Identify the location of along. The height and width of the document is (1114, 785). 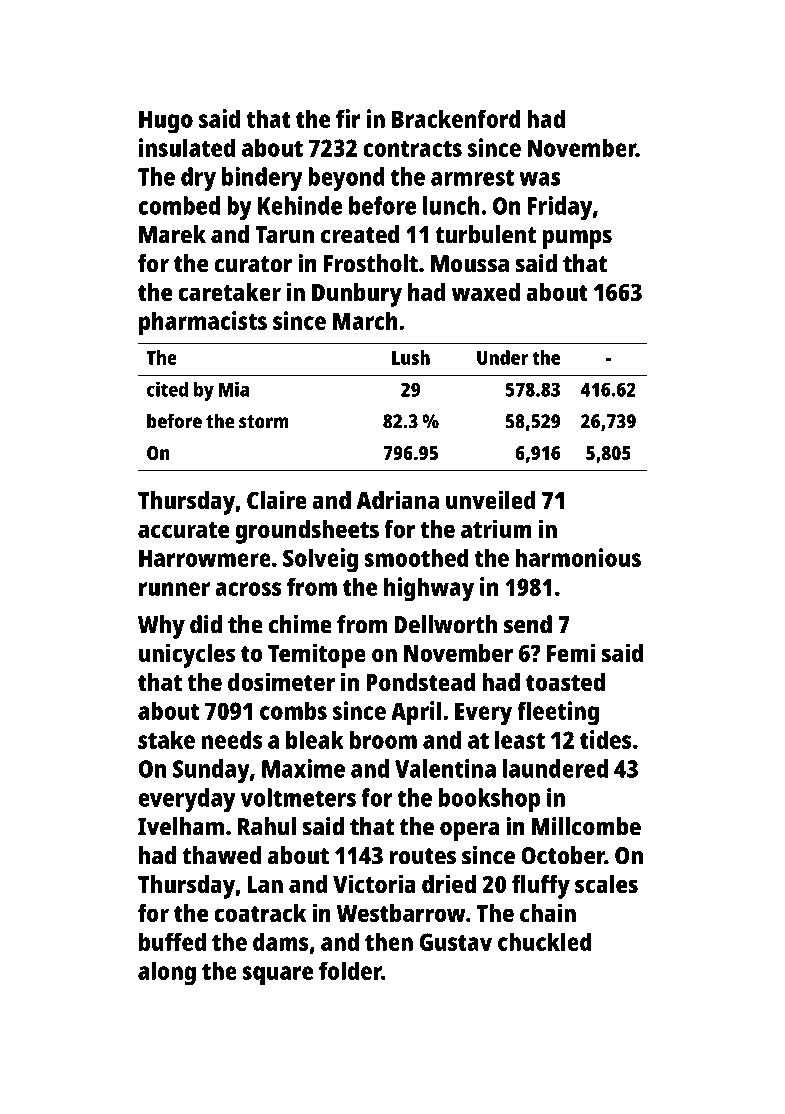
(167, 973).
